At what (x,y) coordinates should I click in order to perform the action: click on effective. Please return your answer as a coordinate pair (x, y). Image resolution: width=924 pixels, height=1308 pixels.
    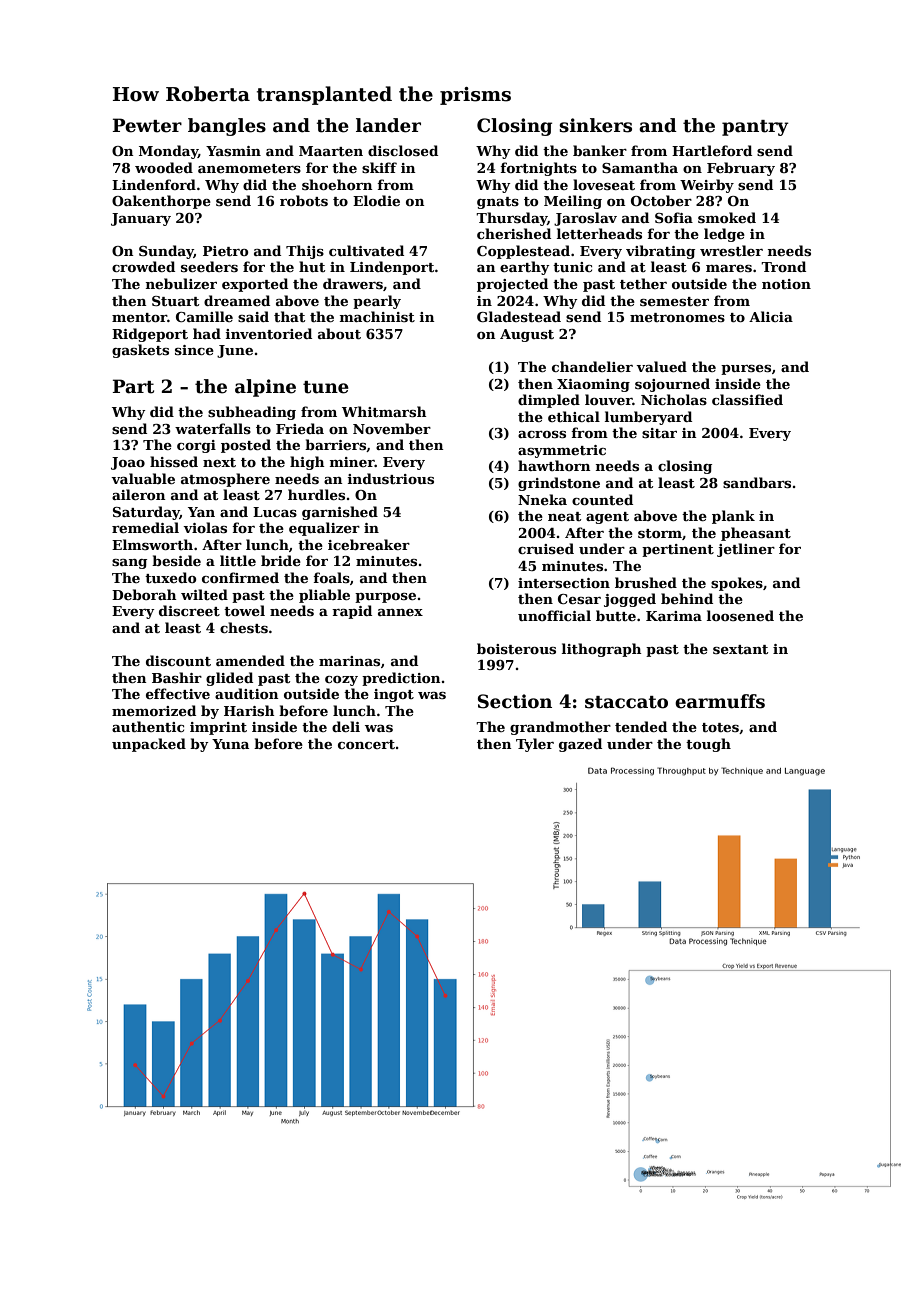
    Looking at the image, I should click on (178, 693).
